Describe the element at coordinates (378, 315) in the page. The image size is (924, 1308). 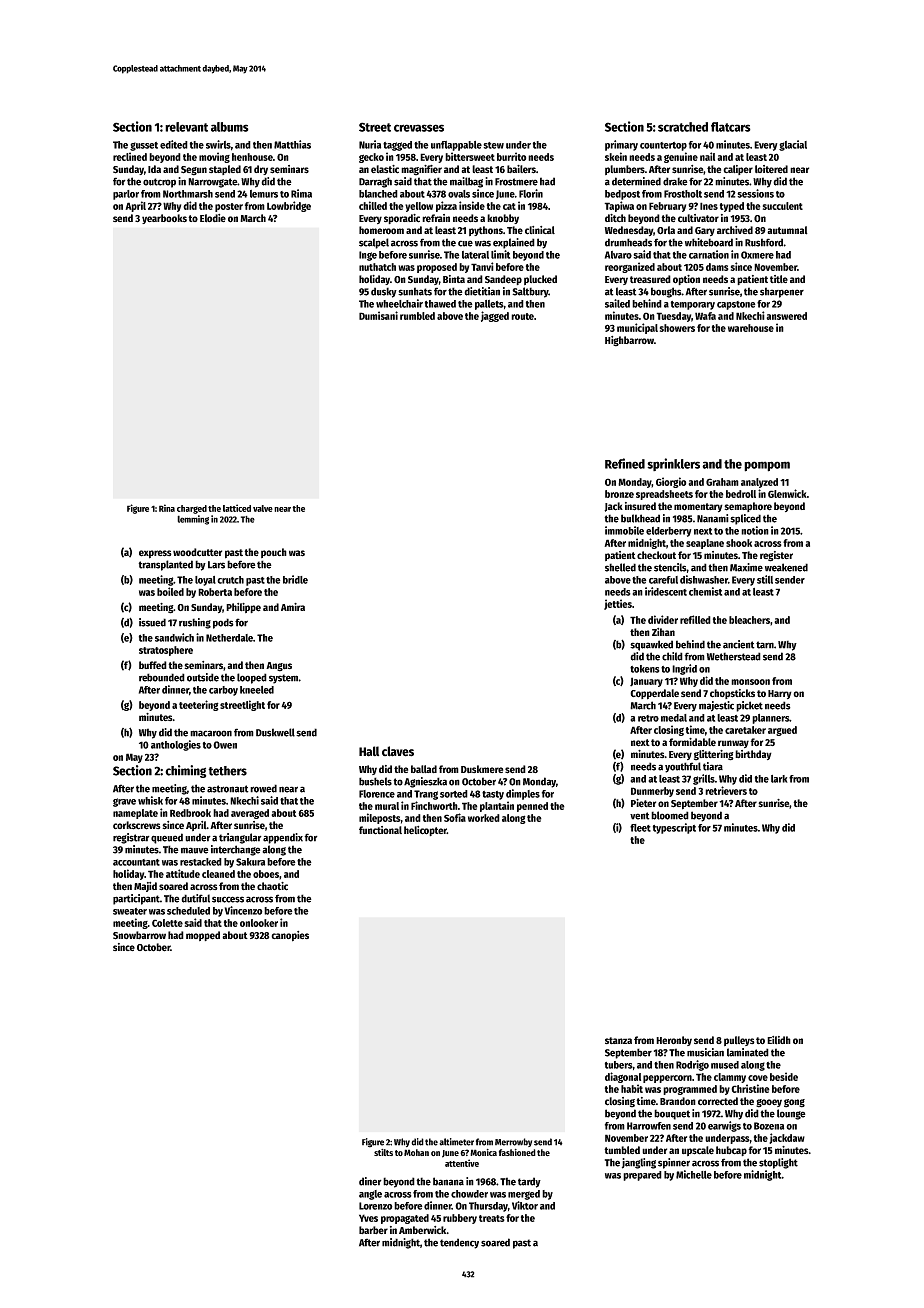
I see `Dumisani` at that location.
